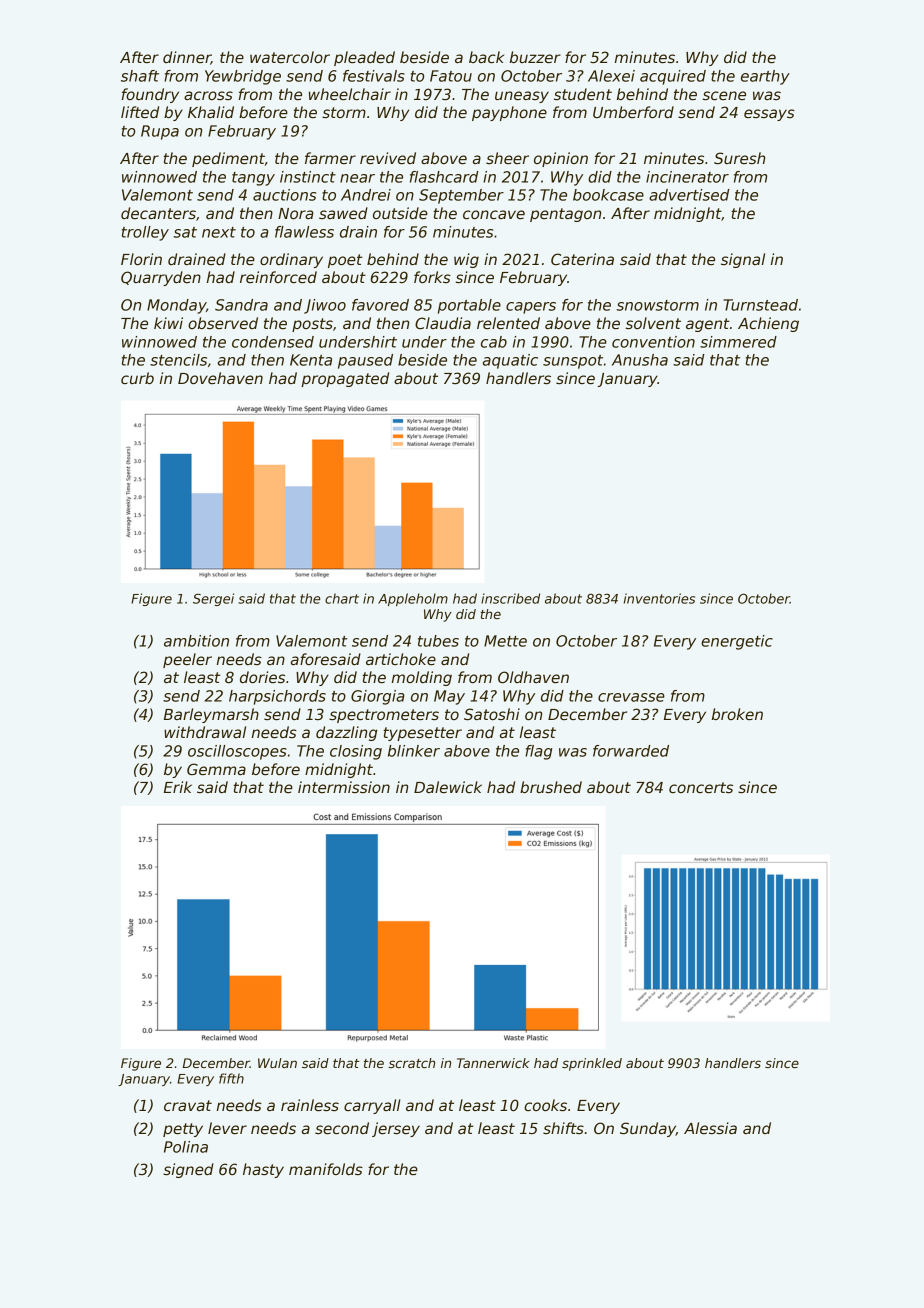  I want to click on curb, so click(137, 378).
